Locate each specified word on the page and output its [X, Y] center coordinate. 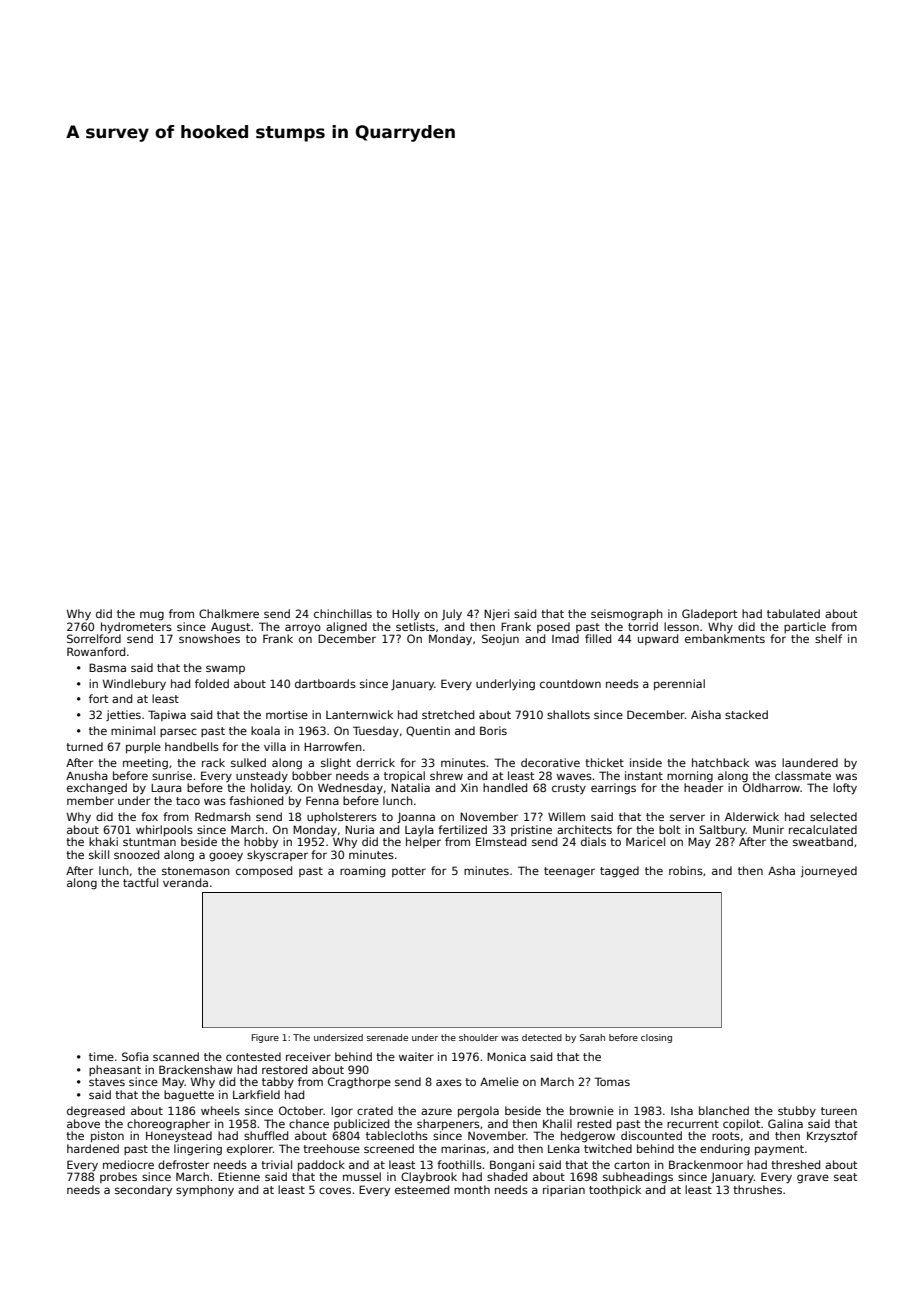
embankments [725, 638]
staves [107, 1082]
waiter [416, 1056]
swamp [225, 669]
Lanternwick [359, 714]
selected [833, 816]
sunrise [172, 775]
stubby [797, 1111]
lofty [845, 789]
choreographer [168, 1125]
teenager [569, 872]
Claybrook [429, 1178]
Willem [566, 816]
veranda [185, 882]
